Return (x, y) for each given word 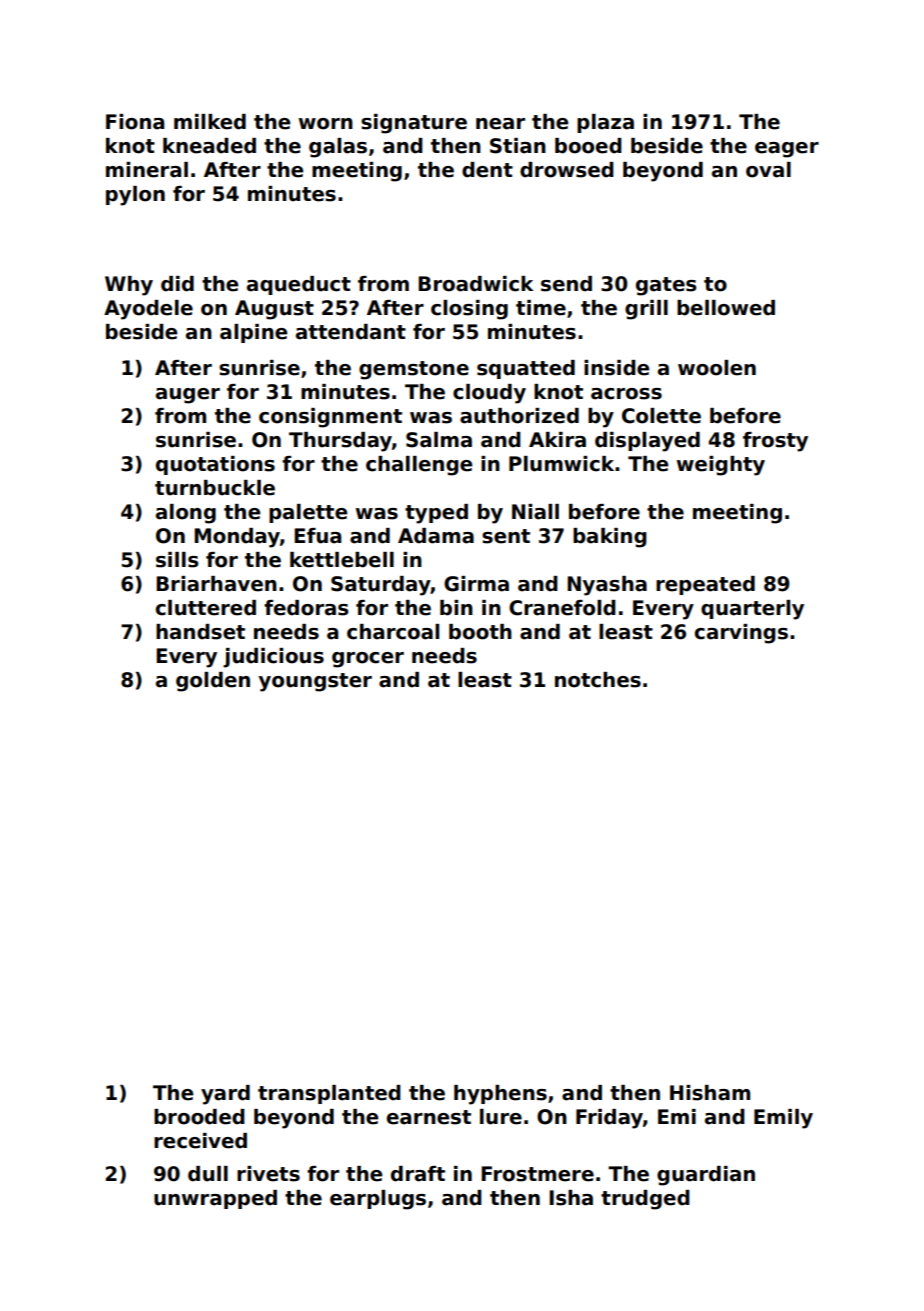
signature (414, 124)
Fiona (135, 122)
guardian (706, 1176)
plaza (605, 123)
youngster (315, 682)
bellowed (726, 308)
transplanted (329, 1094)
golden (213, 682)
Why (129, 286)
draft (418, 1174)
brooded (199, 1117)
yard (225, 1095)
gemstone (414, 370)
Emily (783, 1119)
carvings (741, 634)
